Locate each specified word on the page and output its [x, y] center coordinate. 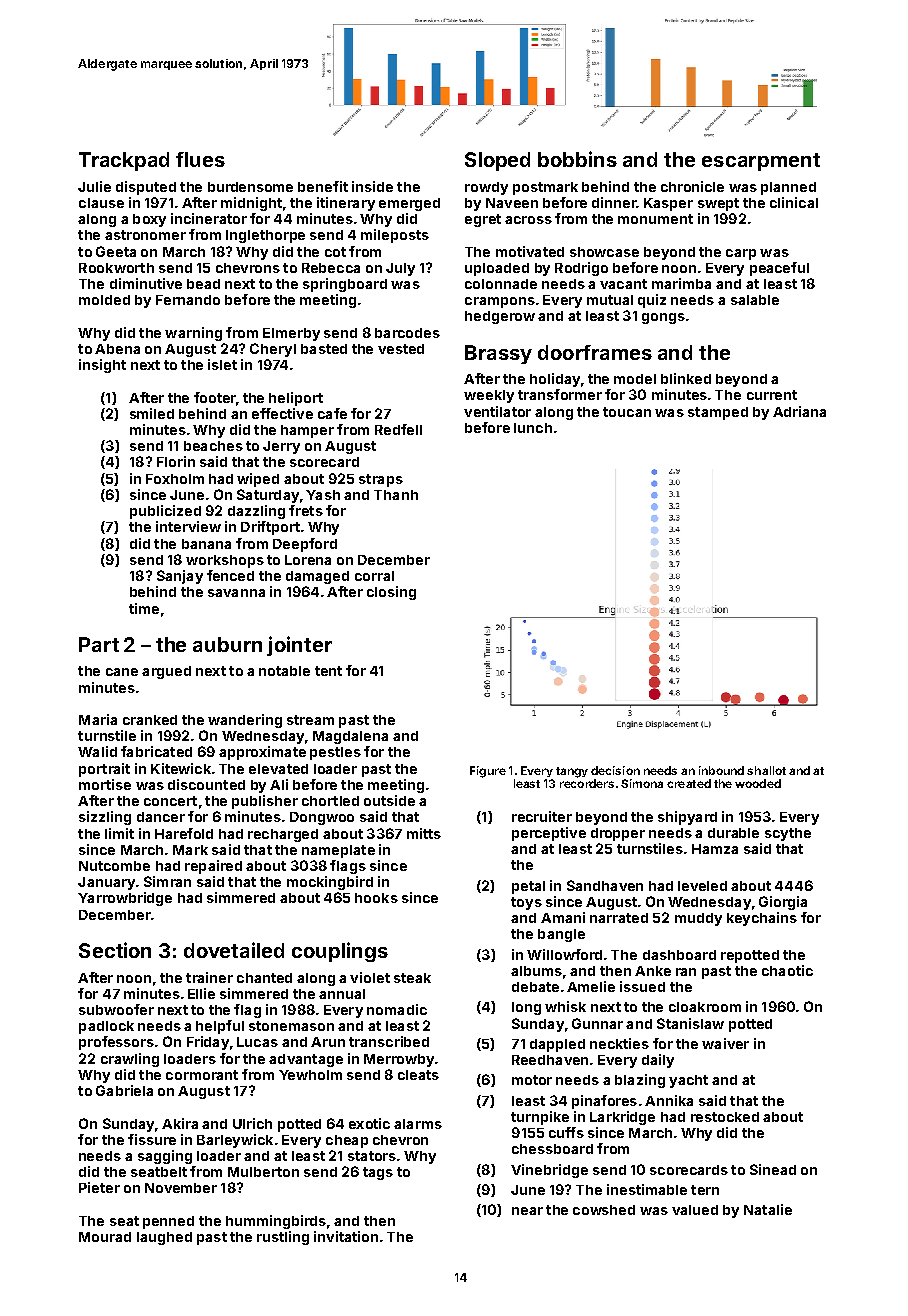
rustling [283, 1238]
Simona [642, 783]
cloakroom [705, 1007]
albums [536, 971]
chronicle [692, 186]
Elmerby [291, 334]
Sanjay [180, 577]
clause [101, 203]
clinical [794, 202]
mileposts [395, 236]
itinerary [346, 204]
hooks [376, 898]
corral [374, 576]
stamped [718, 413]
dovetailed [234, 950]
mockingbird [330, 883]
